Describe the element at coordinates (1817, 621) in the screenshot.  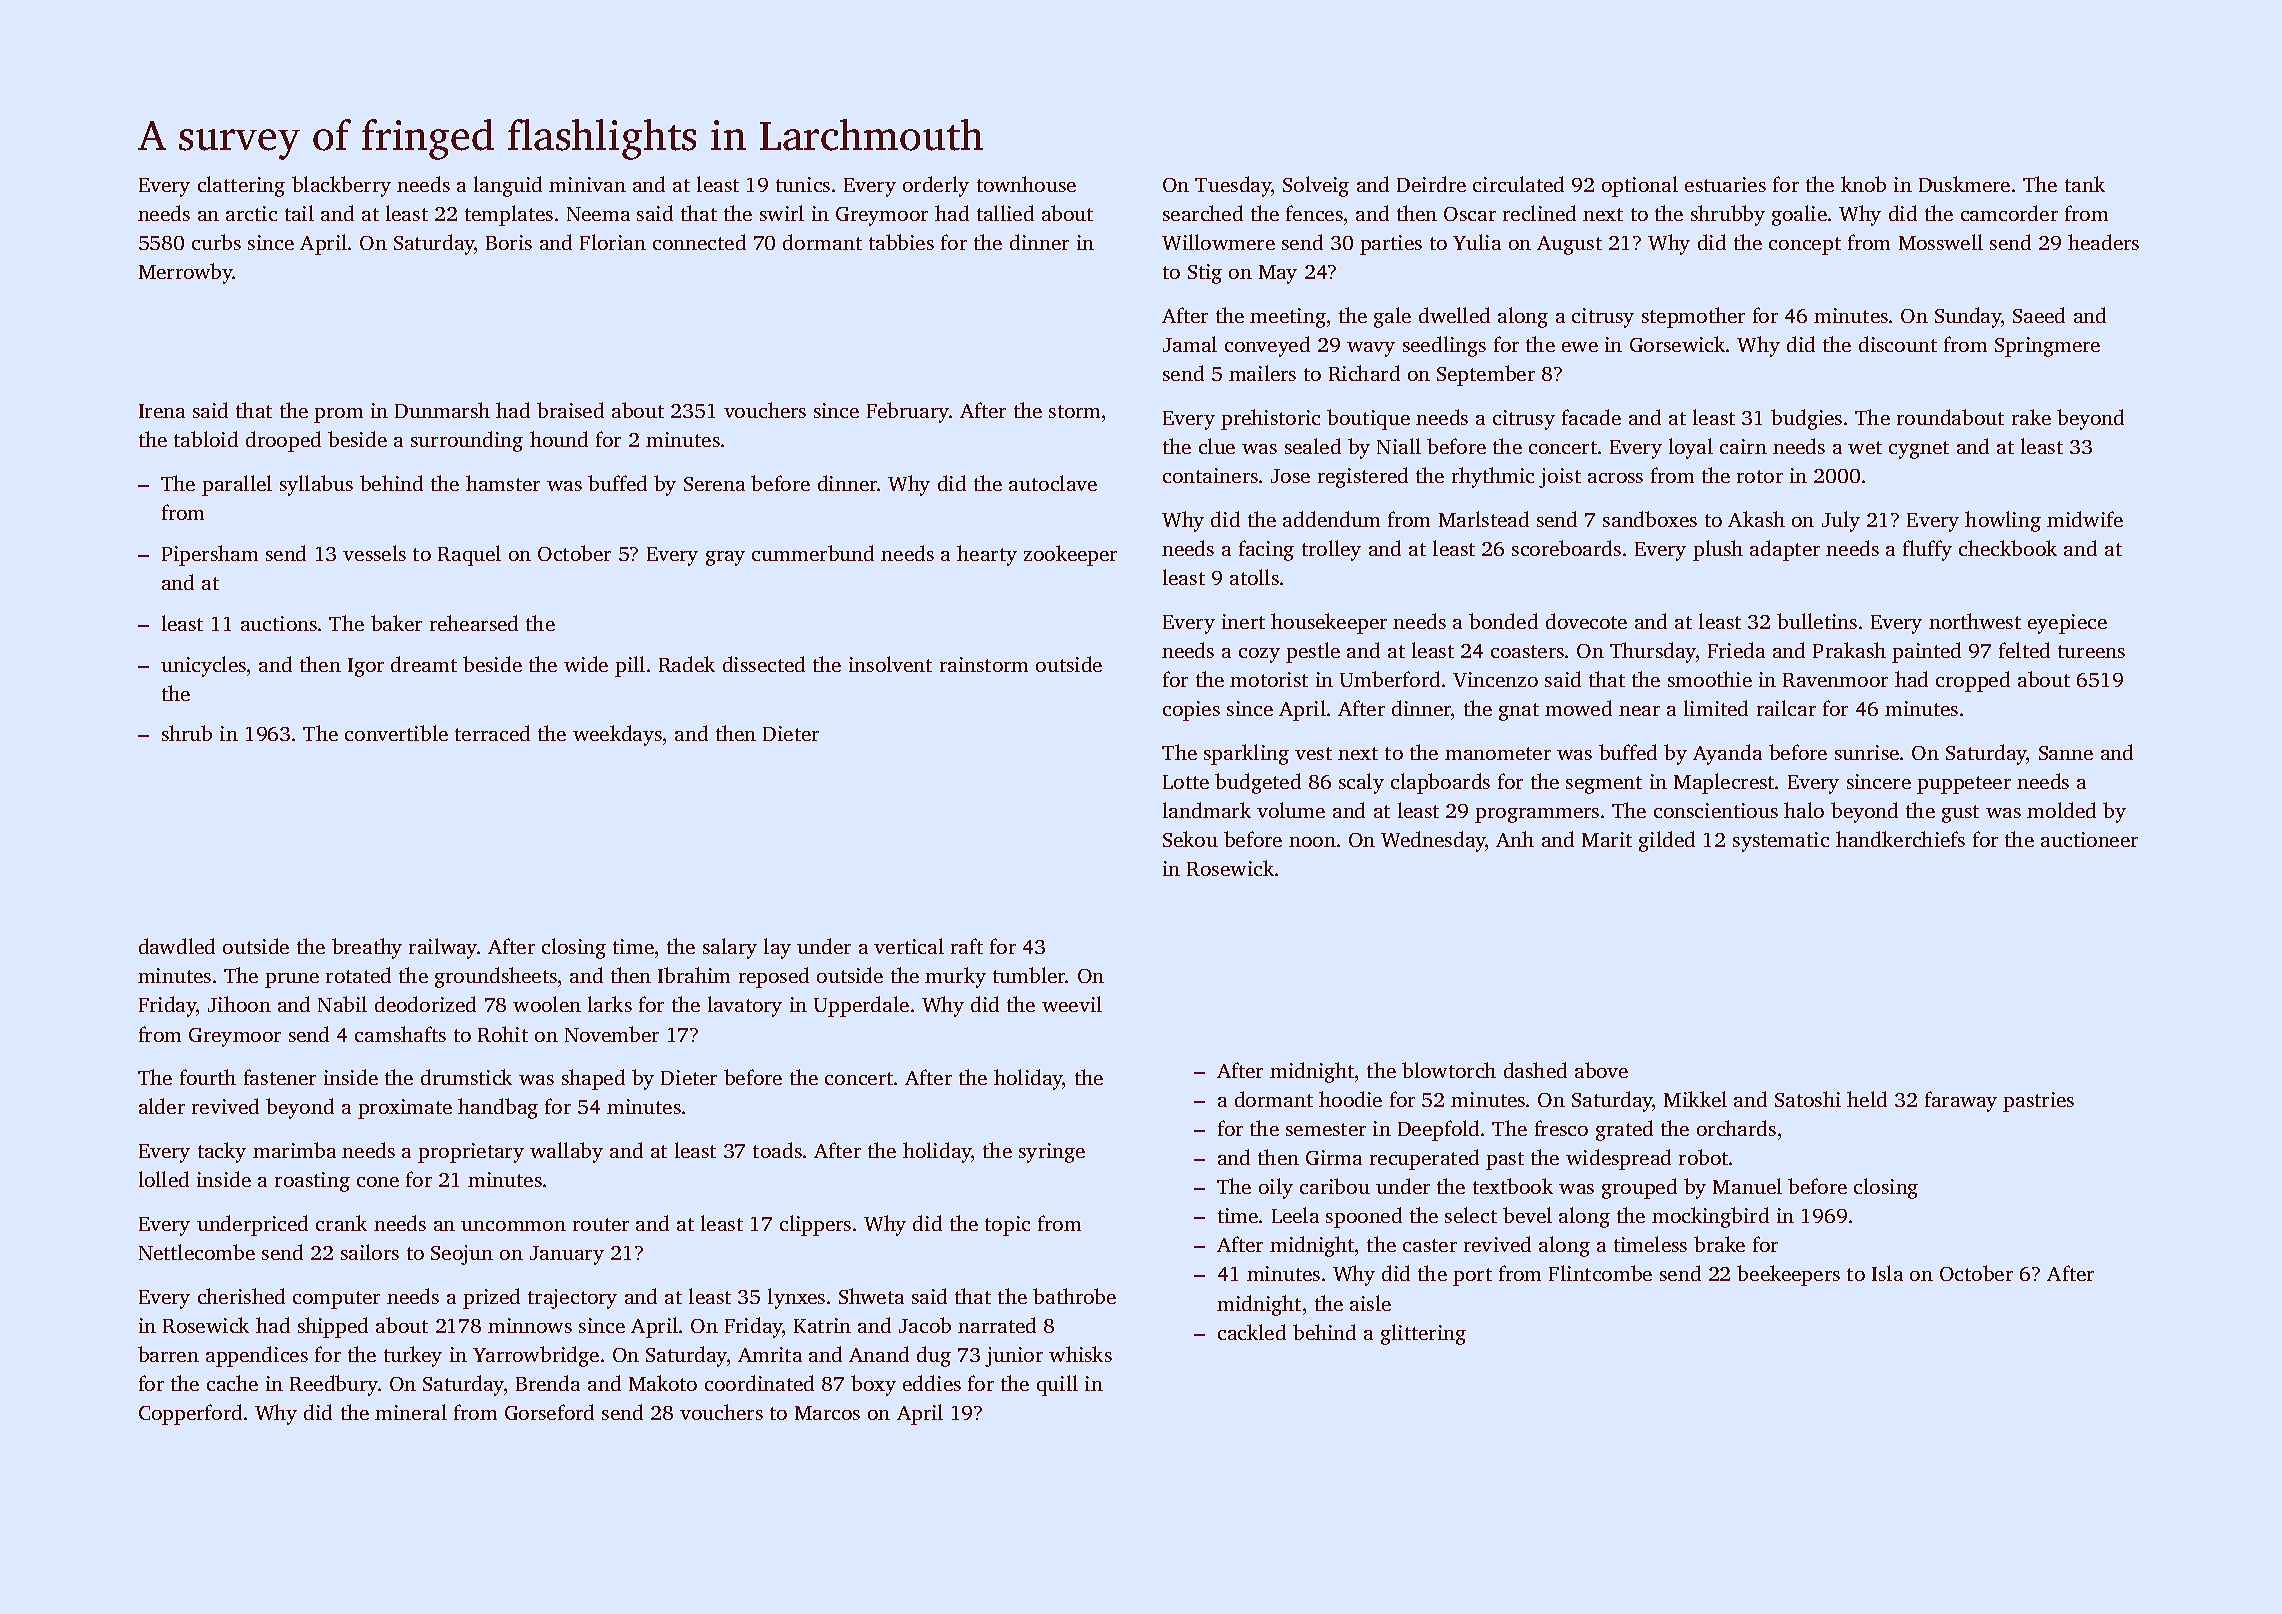
I see `bulletins` at that location.
